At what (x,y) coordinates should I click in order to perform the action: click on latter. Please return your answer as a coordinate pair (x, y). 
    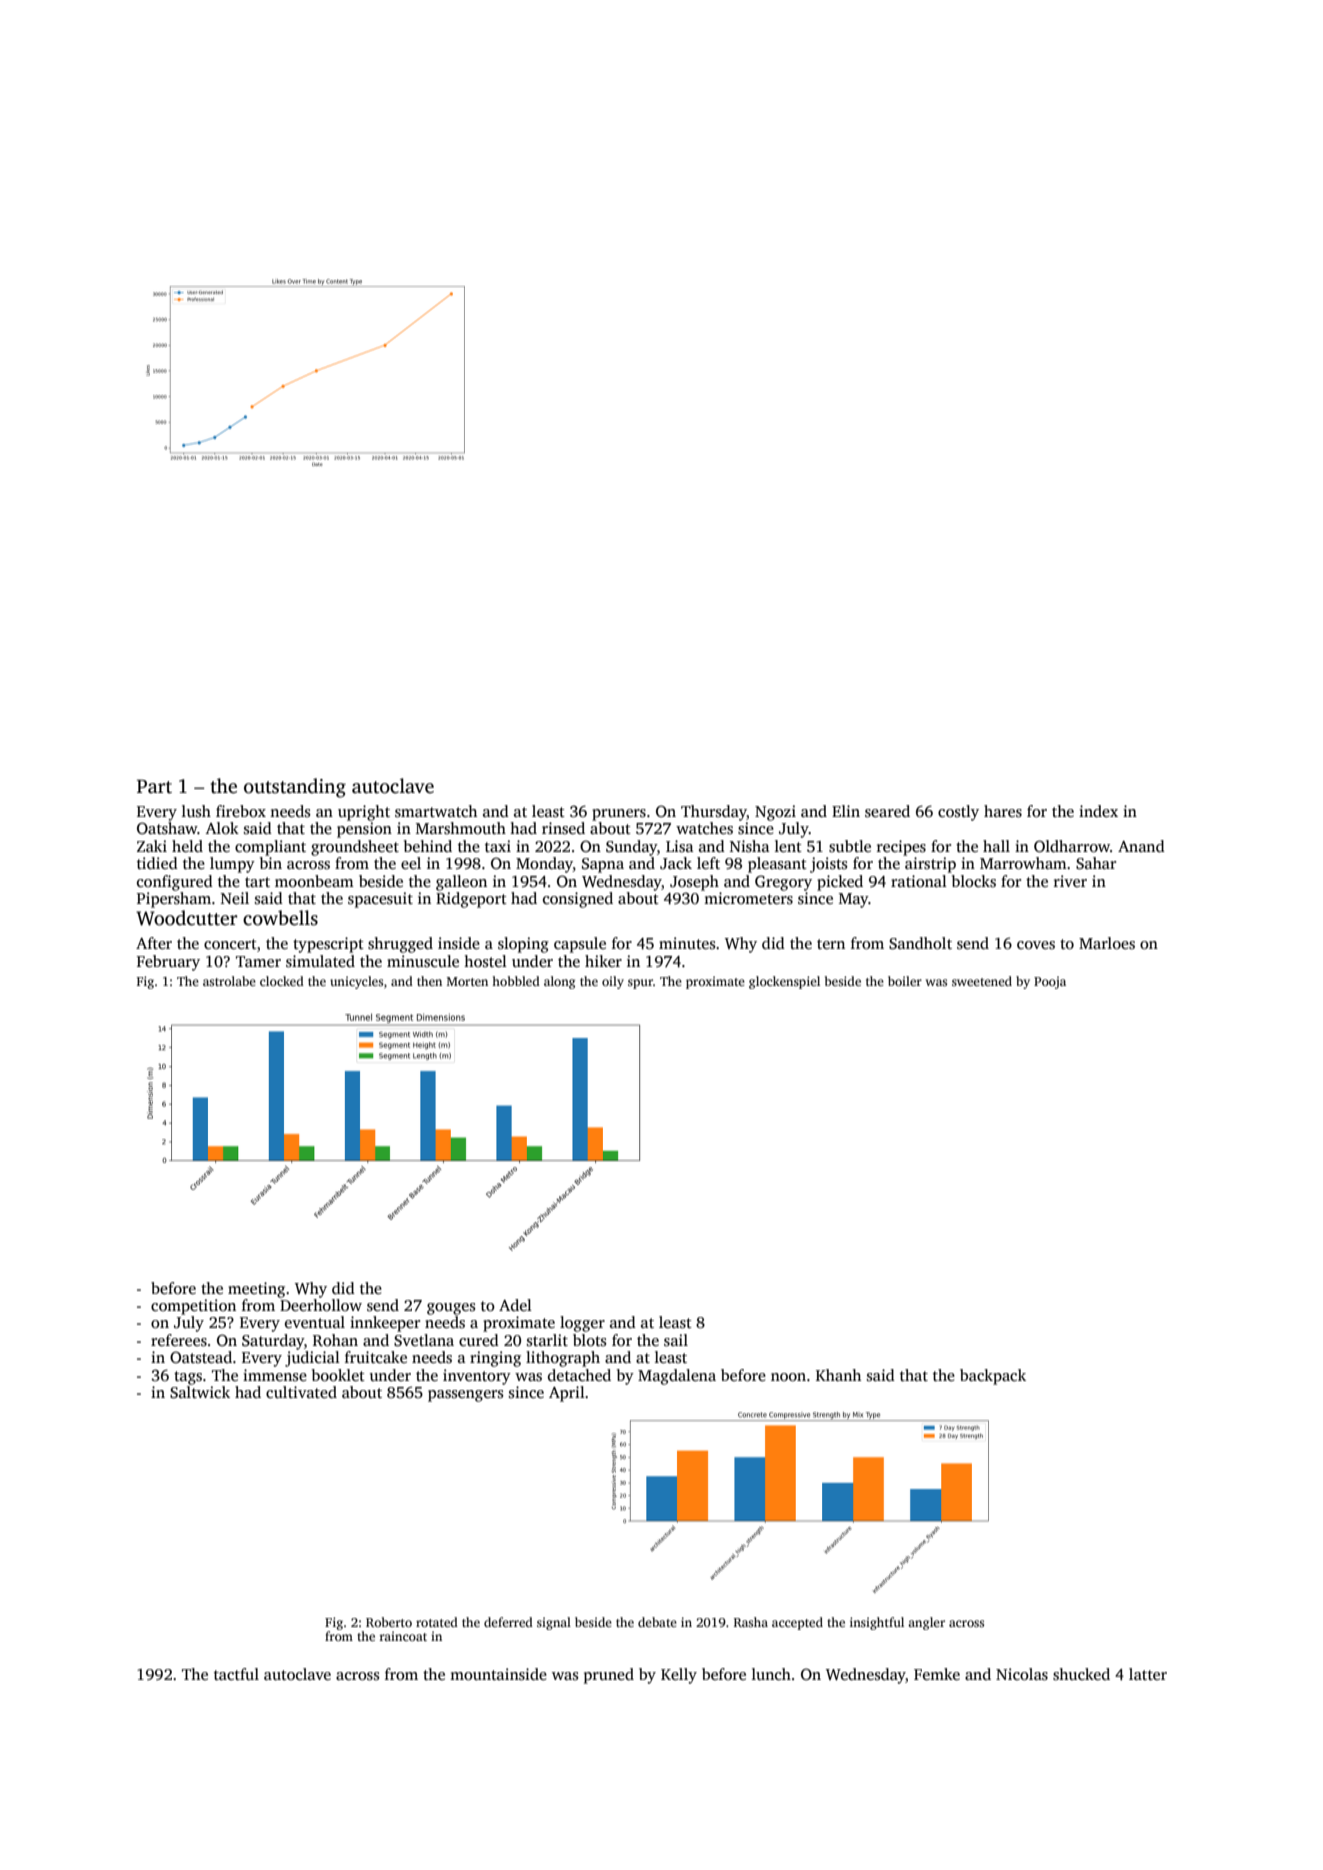
    Looking at the image, I should click on (1148, 1674).
